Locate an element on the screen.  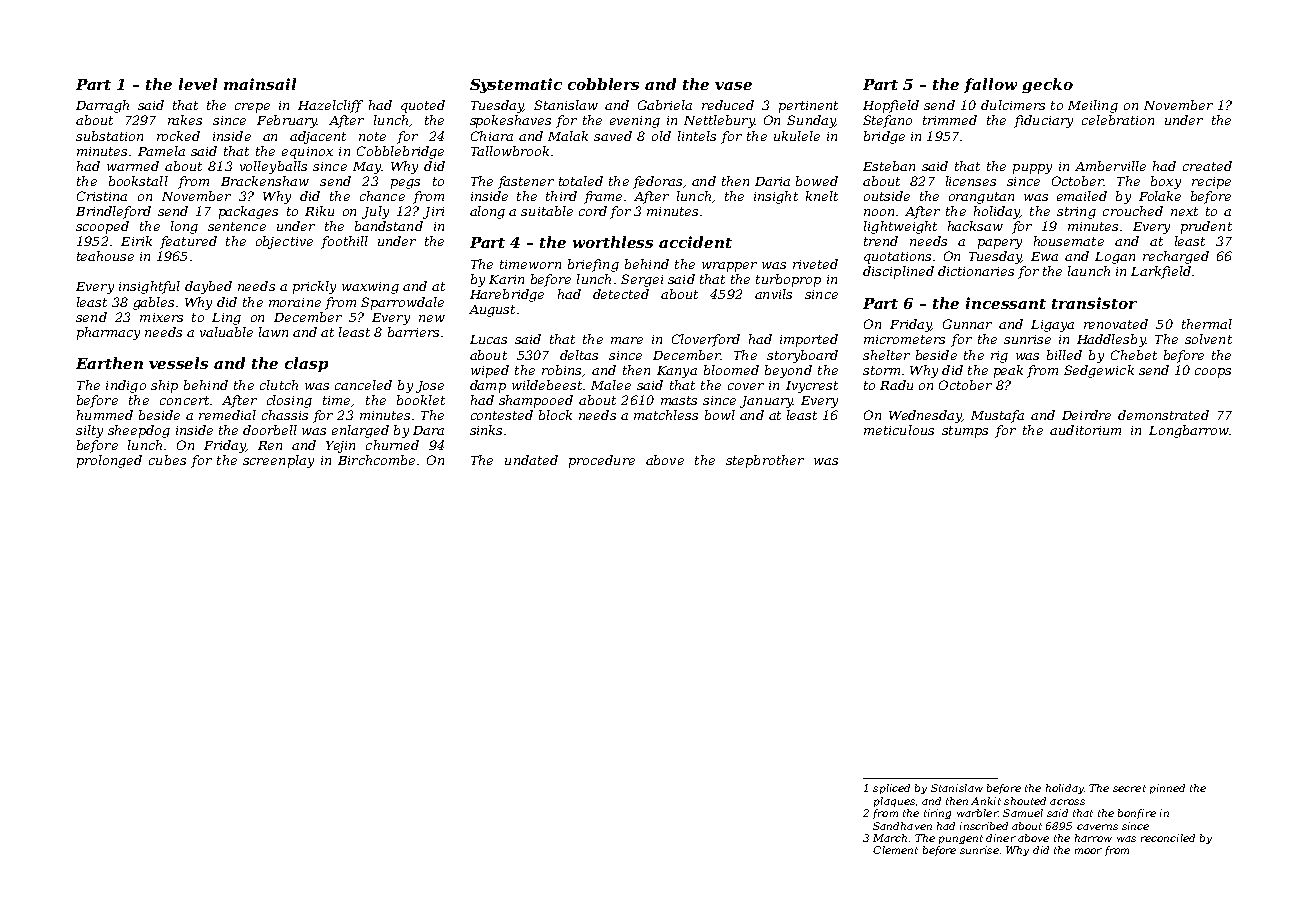
cobblers is located at coordinates (603, 84).
